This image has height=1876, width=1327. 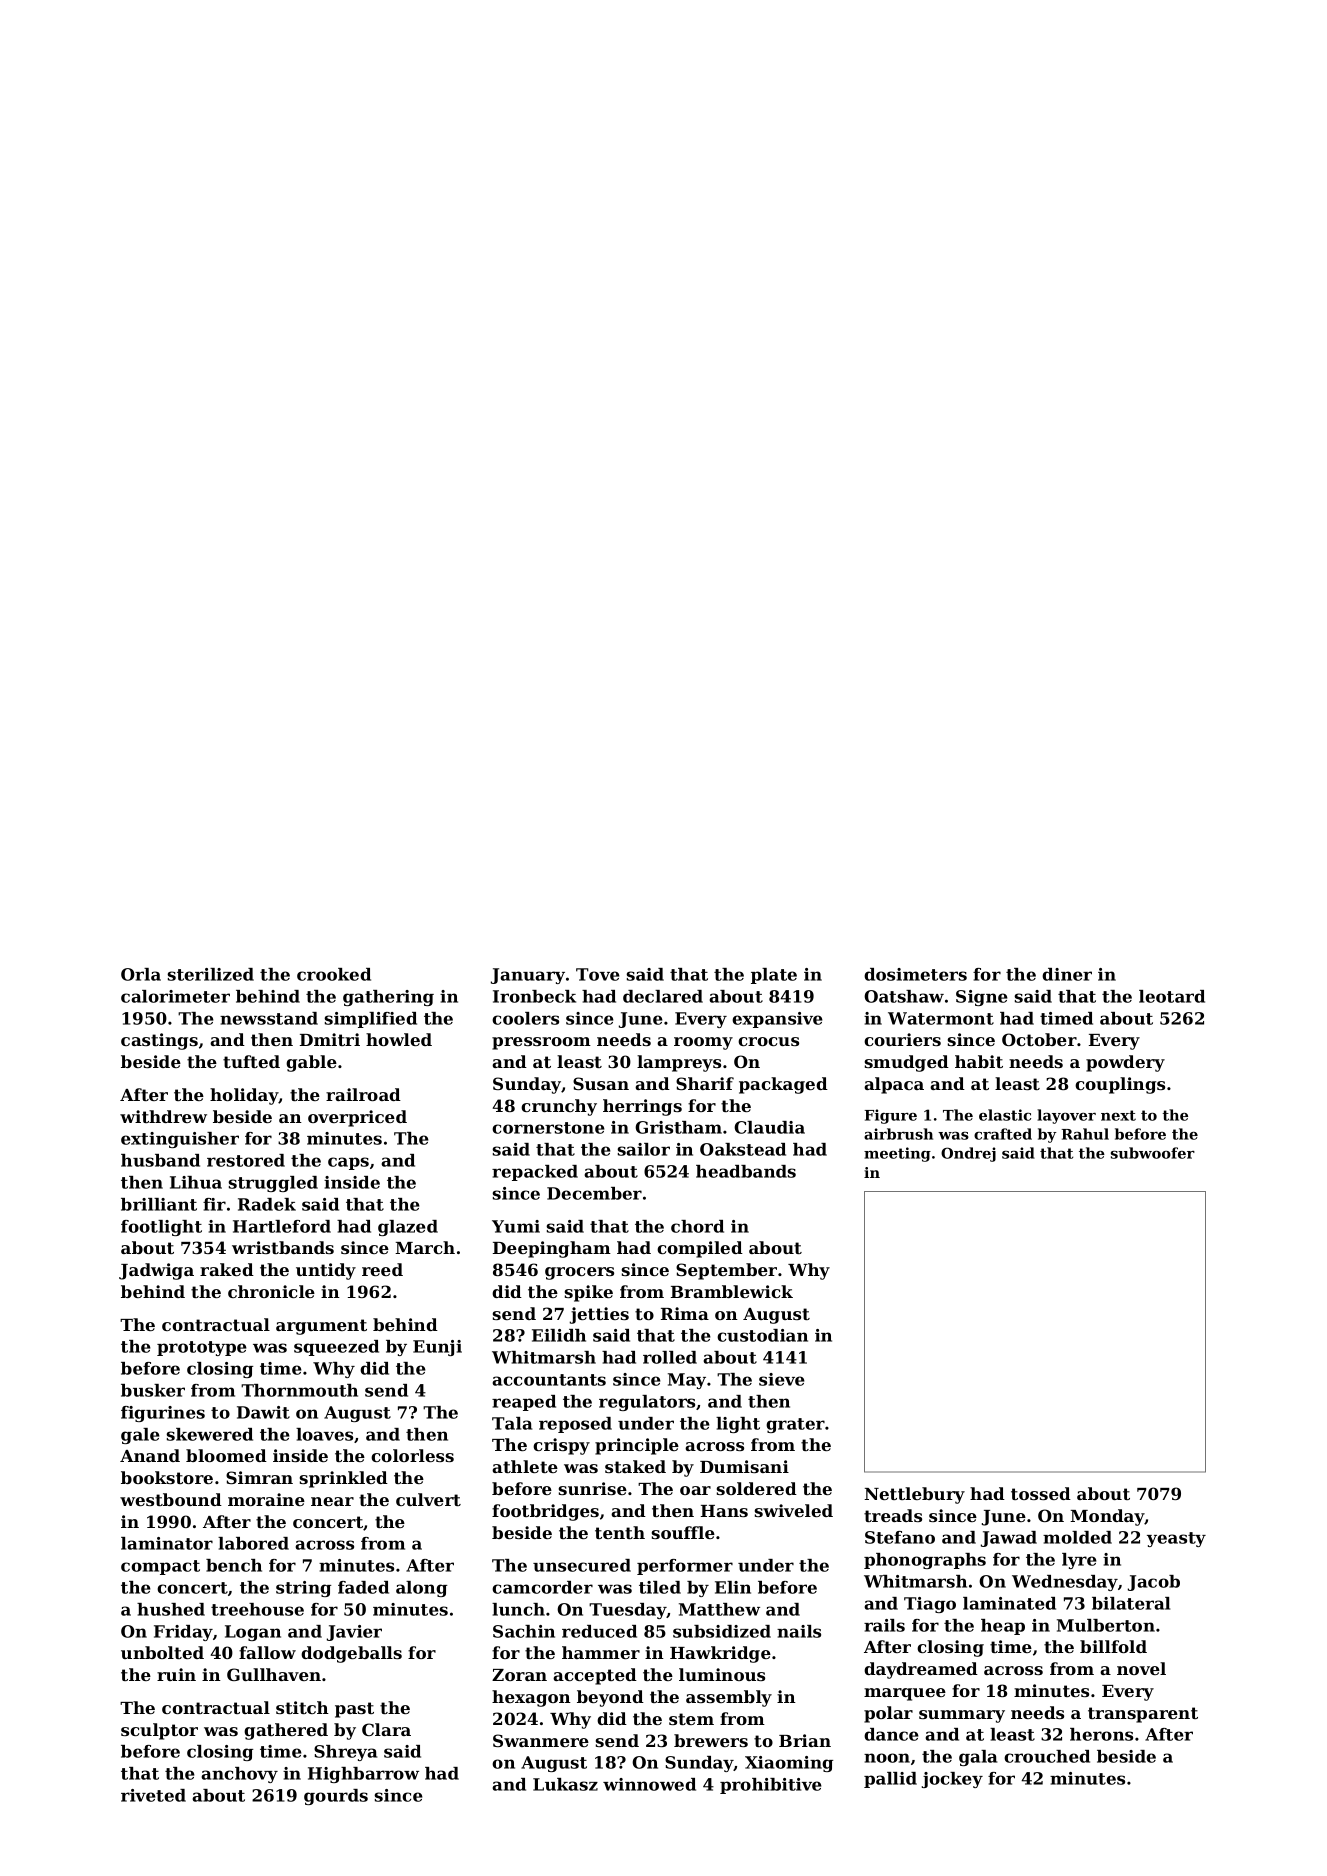 I want to click on rolled, so click(x=670, y=1357).
